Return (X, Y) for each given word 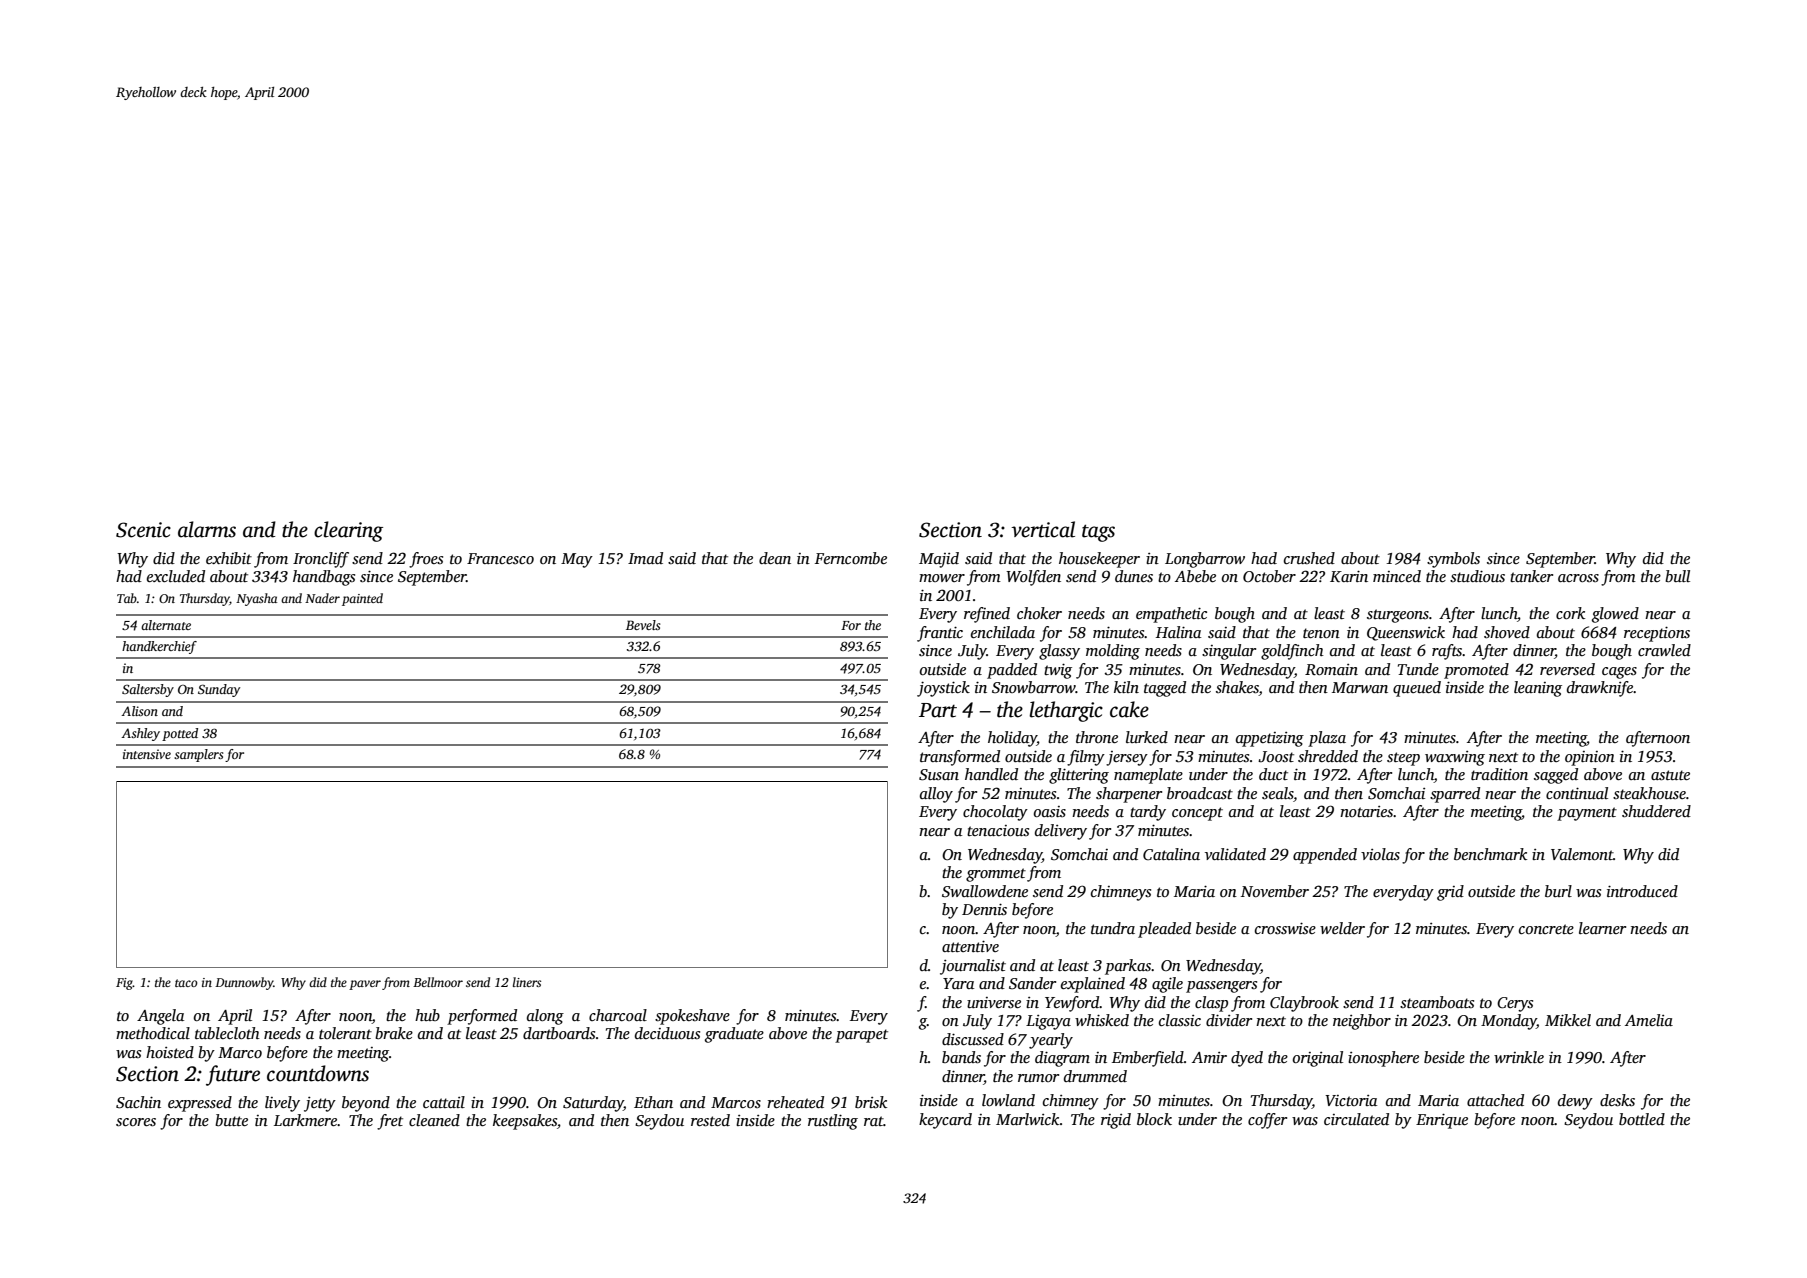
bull (1677, 576)
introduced (1642, 891)
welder (1342, 928)
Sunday (219, 690)
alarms (207, 529)
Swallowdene (985, 891)
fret (390, 1122)
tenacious (998, 830)
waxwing (1455, 758)
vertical (1043, 529)
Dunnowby (244, 983)
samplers (199, 755)
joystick (943, 689)
